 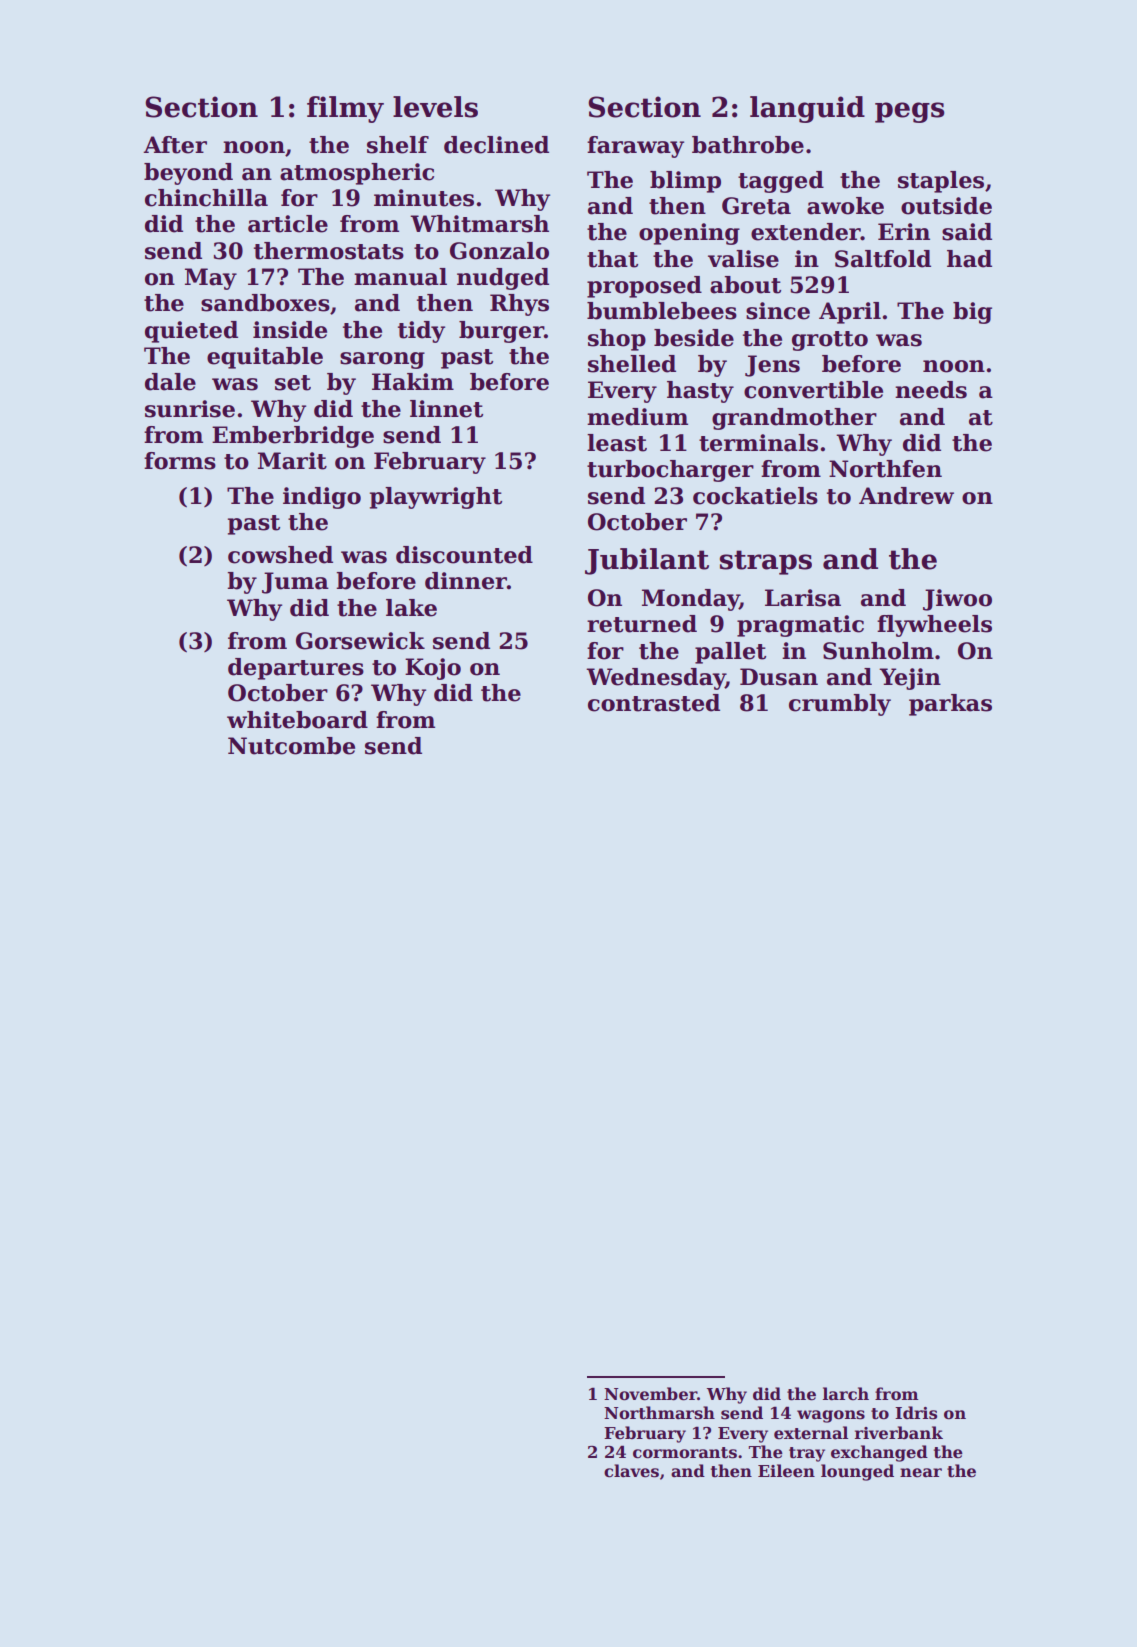 What do you see at coordinates (650, 1394) in the image?
I see `November` at bounding box center [650, 1394].
